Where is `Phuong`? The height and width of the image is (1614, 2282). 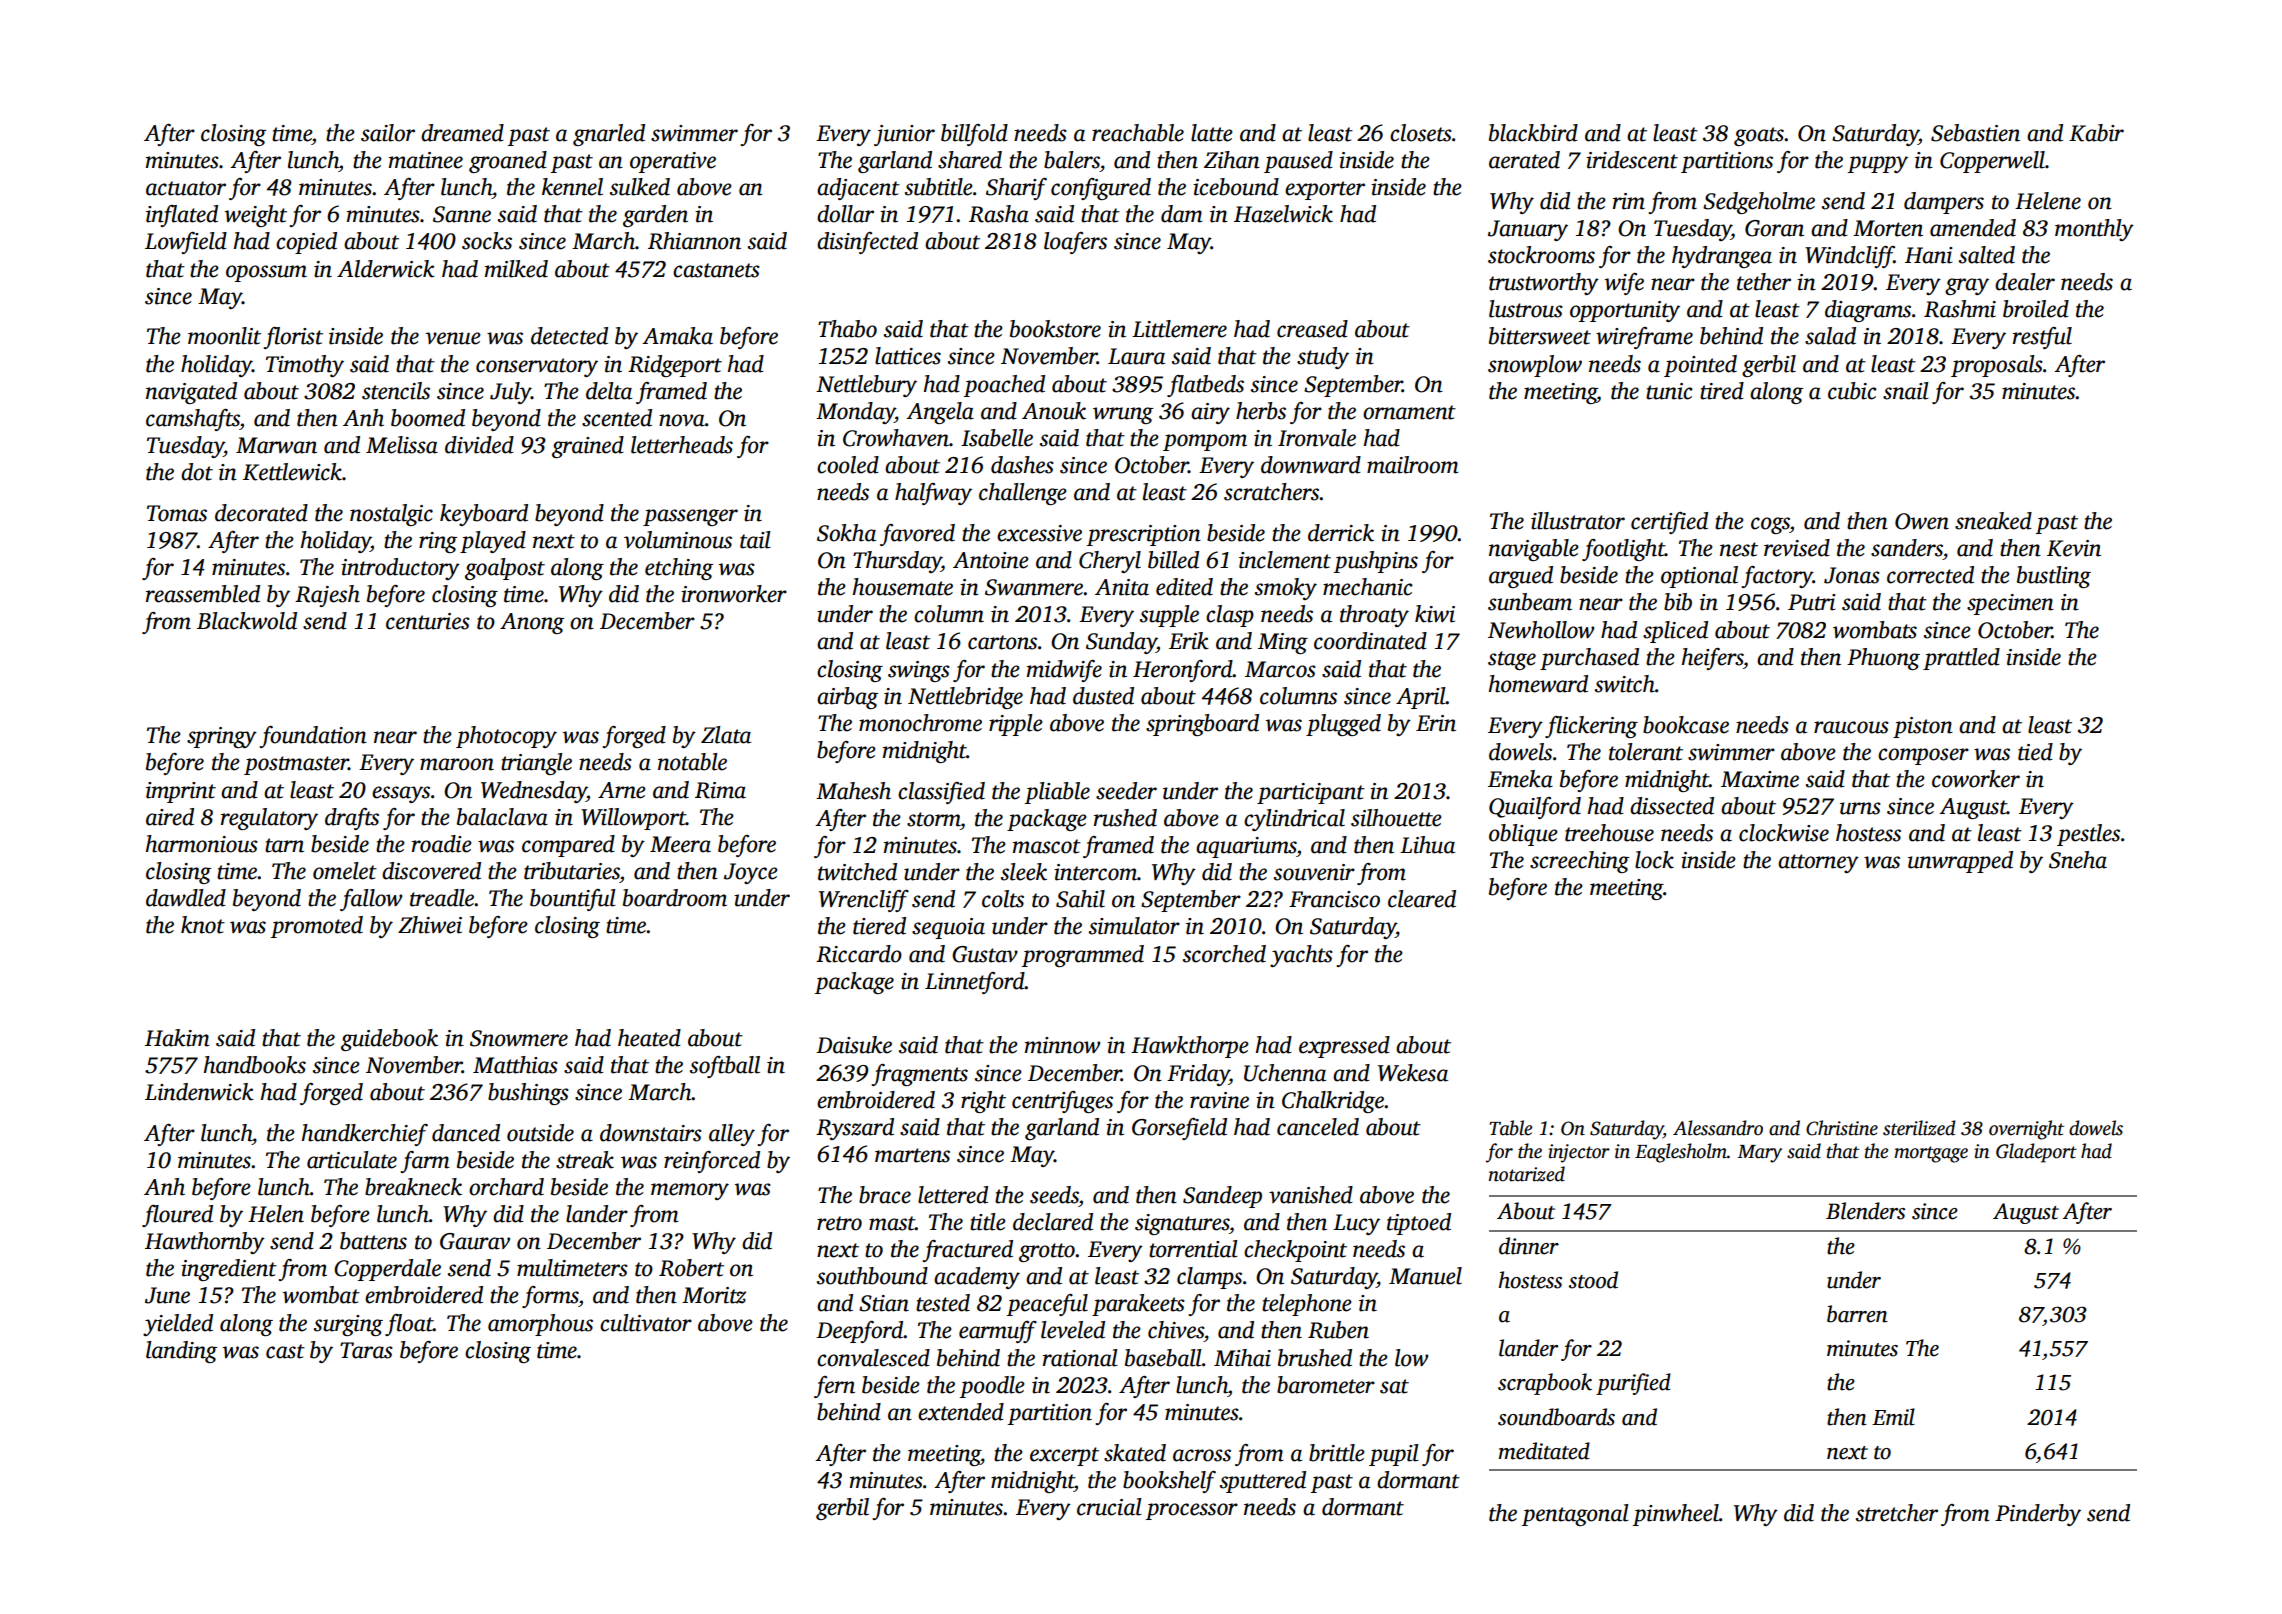 Phuong is located at coordinates (1883, 659).
